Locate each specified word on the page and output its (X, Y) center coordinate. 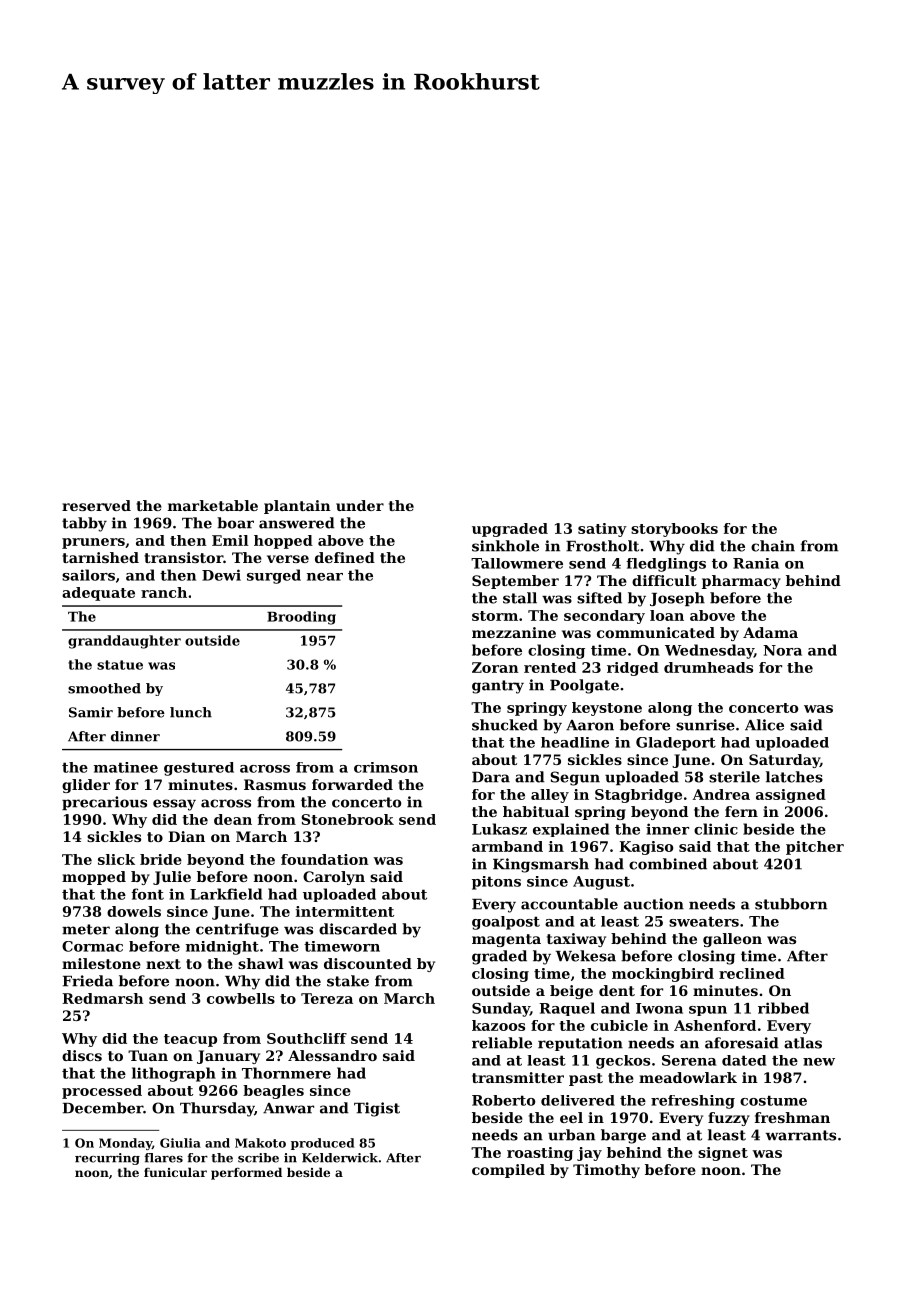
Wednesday (709, 651)
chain (773, 546)
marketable (213, 505)
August (601, 883)
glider (86, 786)
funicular (175, 1172)
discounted (368, 963)
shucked (505, 725)
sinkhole (505, 546)
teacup (190, 1040)
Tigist (377, 1109)
